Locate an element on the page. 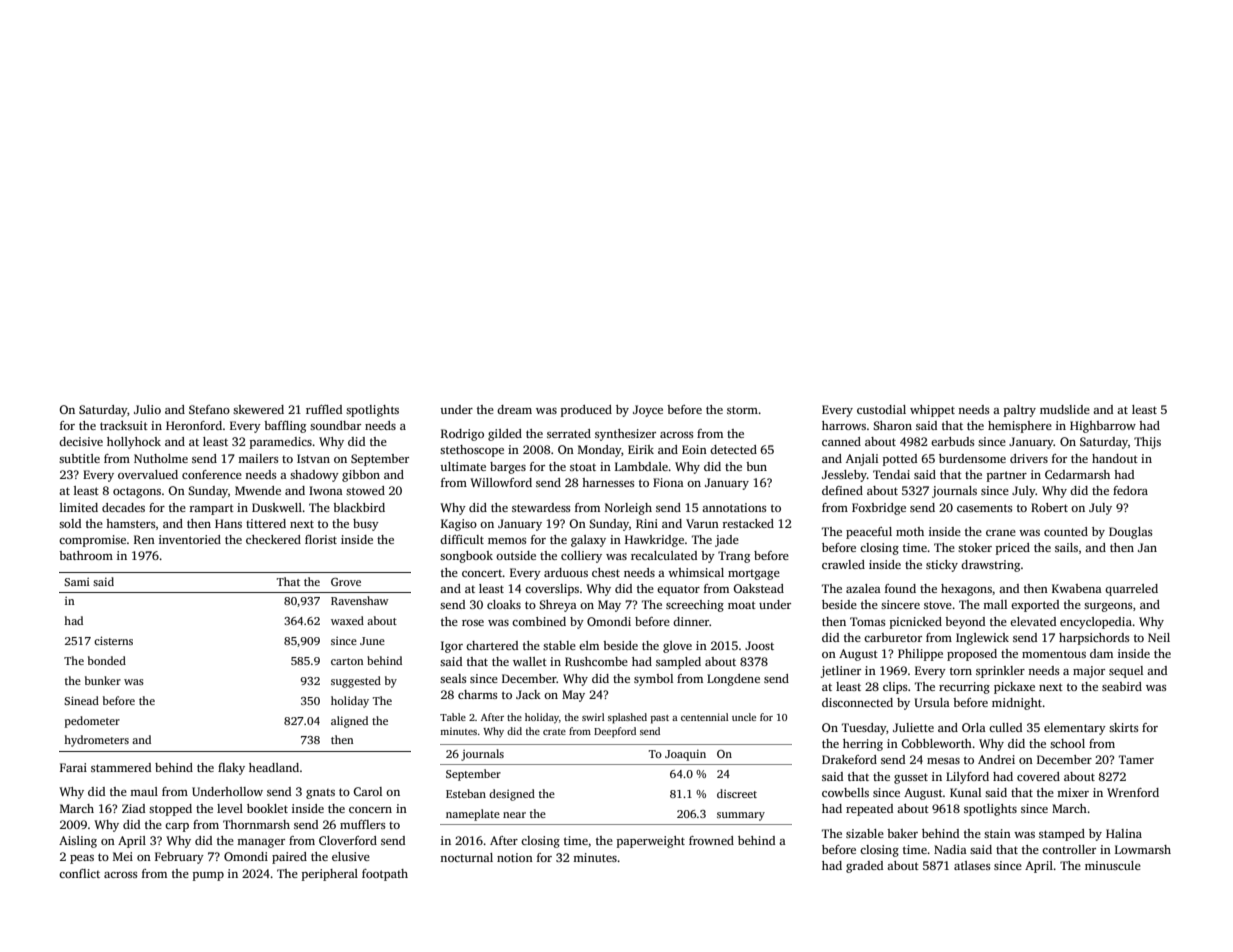  concert is located at coordinates (482, 573).
